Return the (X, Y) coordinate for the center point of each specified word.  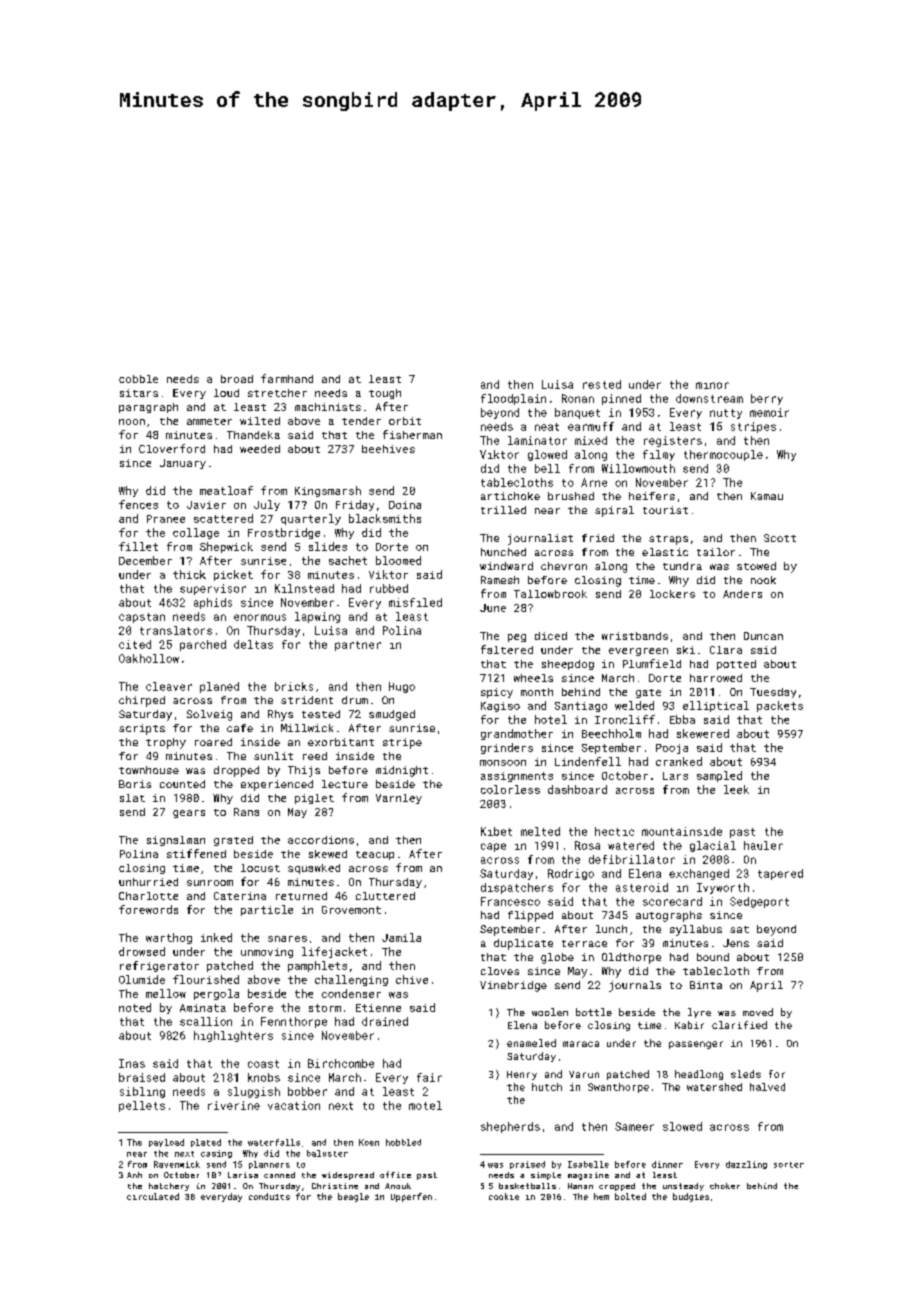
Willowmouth (638, 468)
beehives (388, 449)
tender (361, 421)
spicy (497, 693)
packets (780, 706)
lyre (699, 1013)
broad (237, 379)
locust (260, 868)
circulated (153, 1196)
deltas (253, 644)
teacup (375, 855)
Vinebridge (513, 986)
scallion (206, 1021)
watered (631, 845)
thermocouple (723, 455)
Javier (206, 505)
